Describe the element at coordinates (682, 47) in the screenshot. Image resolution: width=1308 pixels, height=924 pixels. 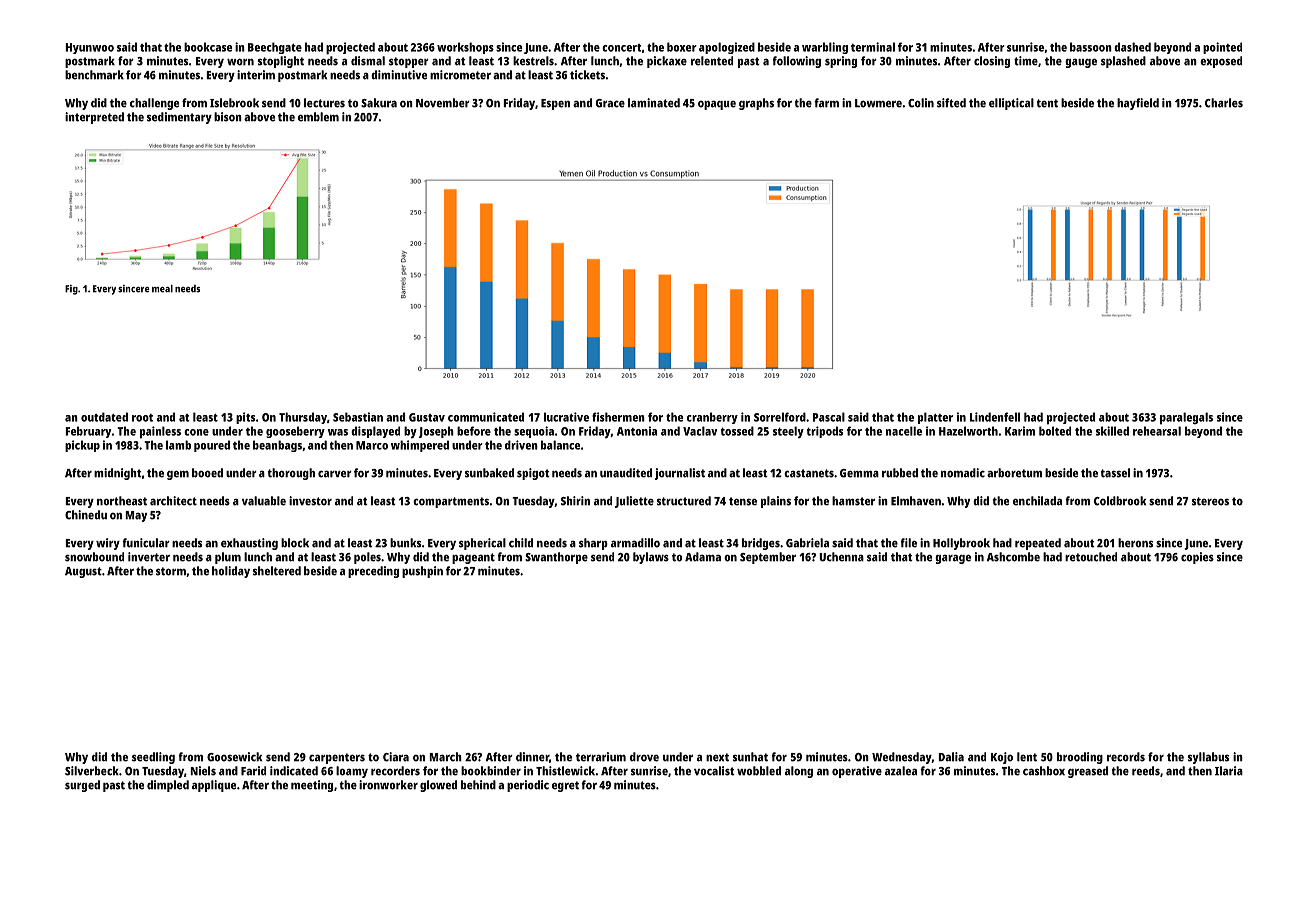
I see `boxer` at that location.
